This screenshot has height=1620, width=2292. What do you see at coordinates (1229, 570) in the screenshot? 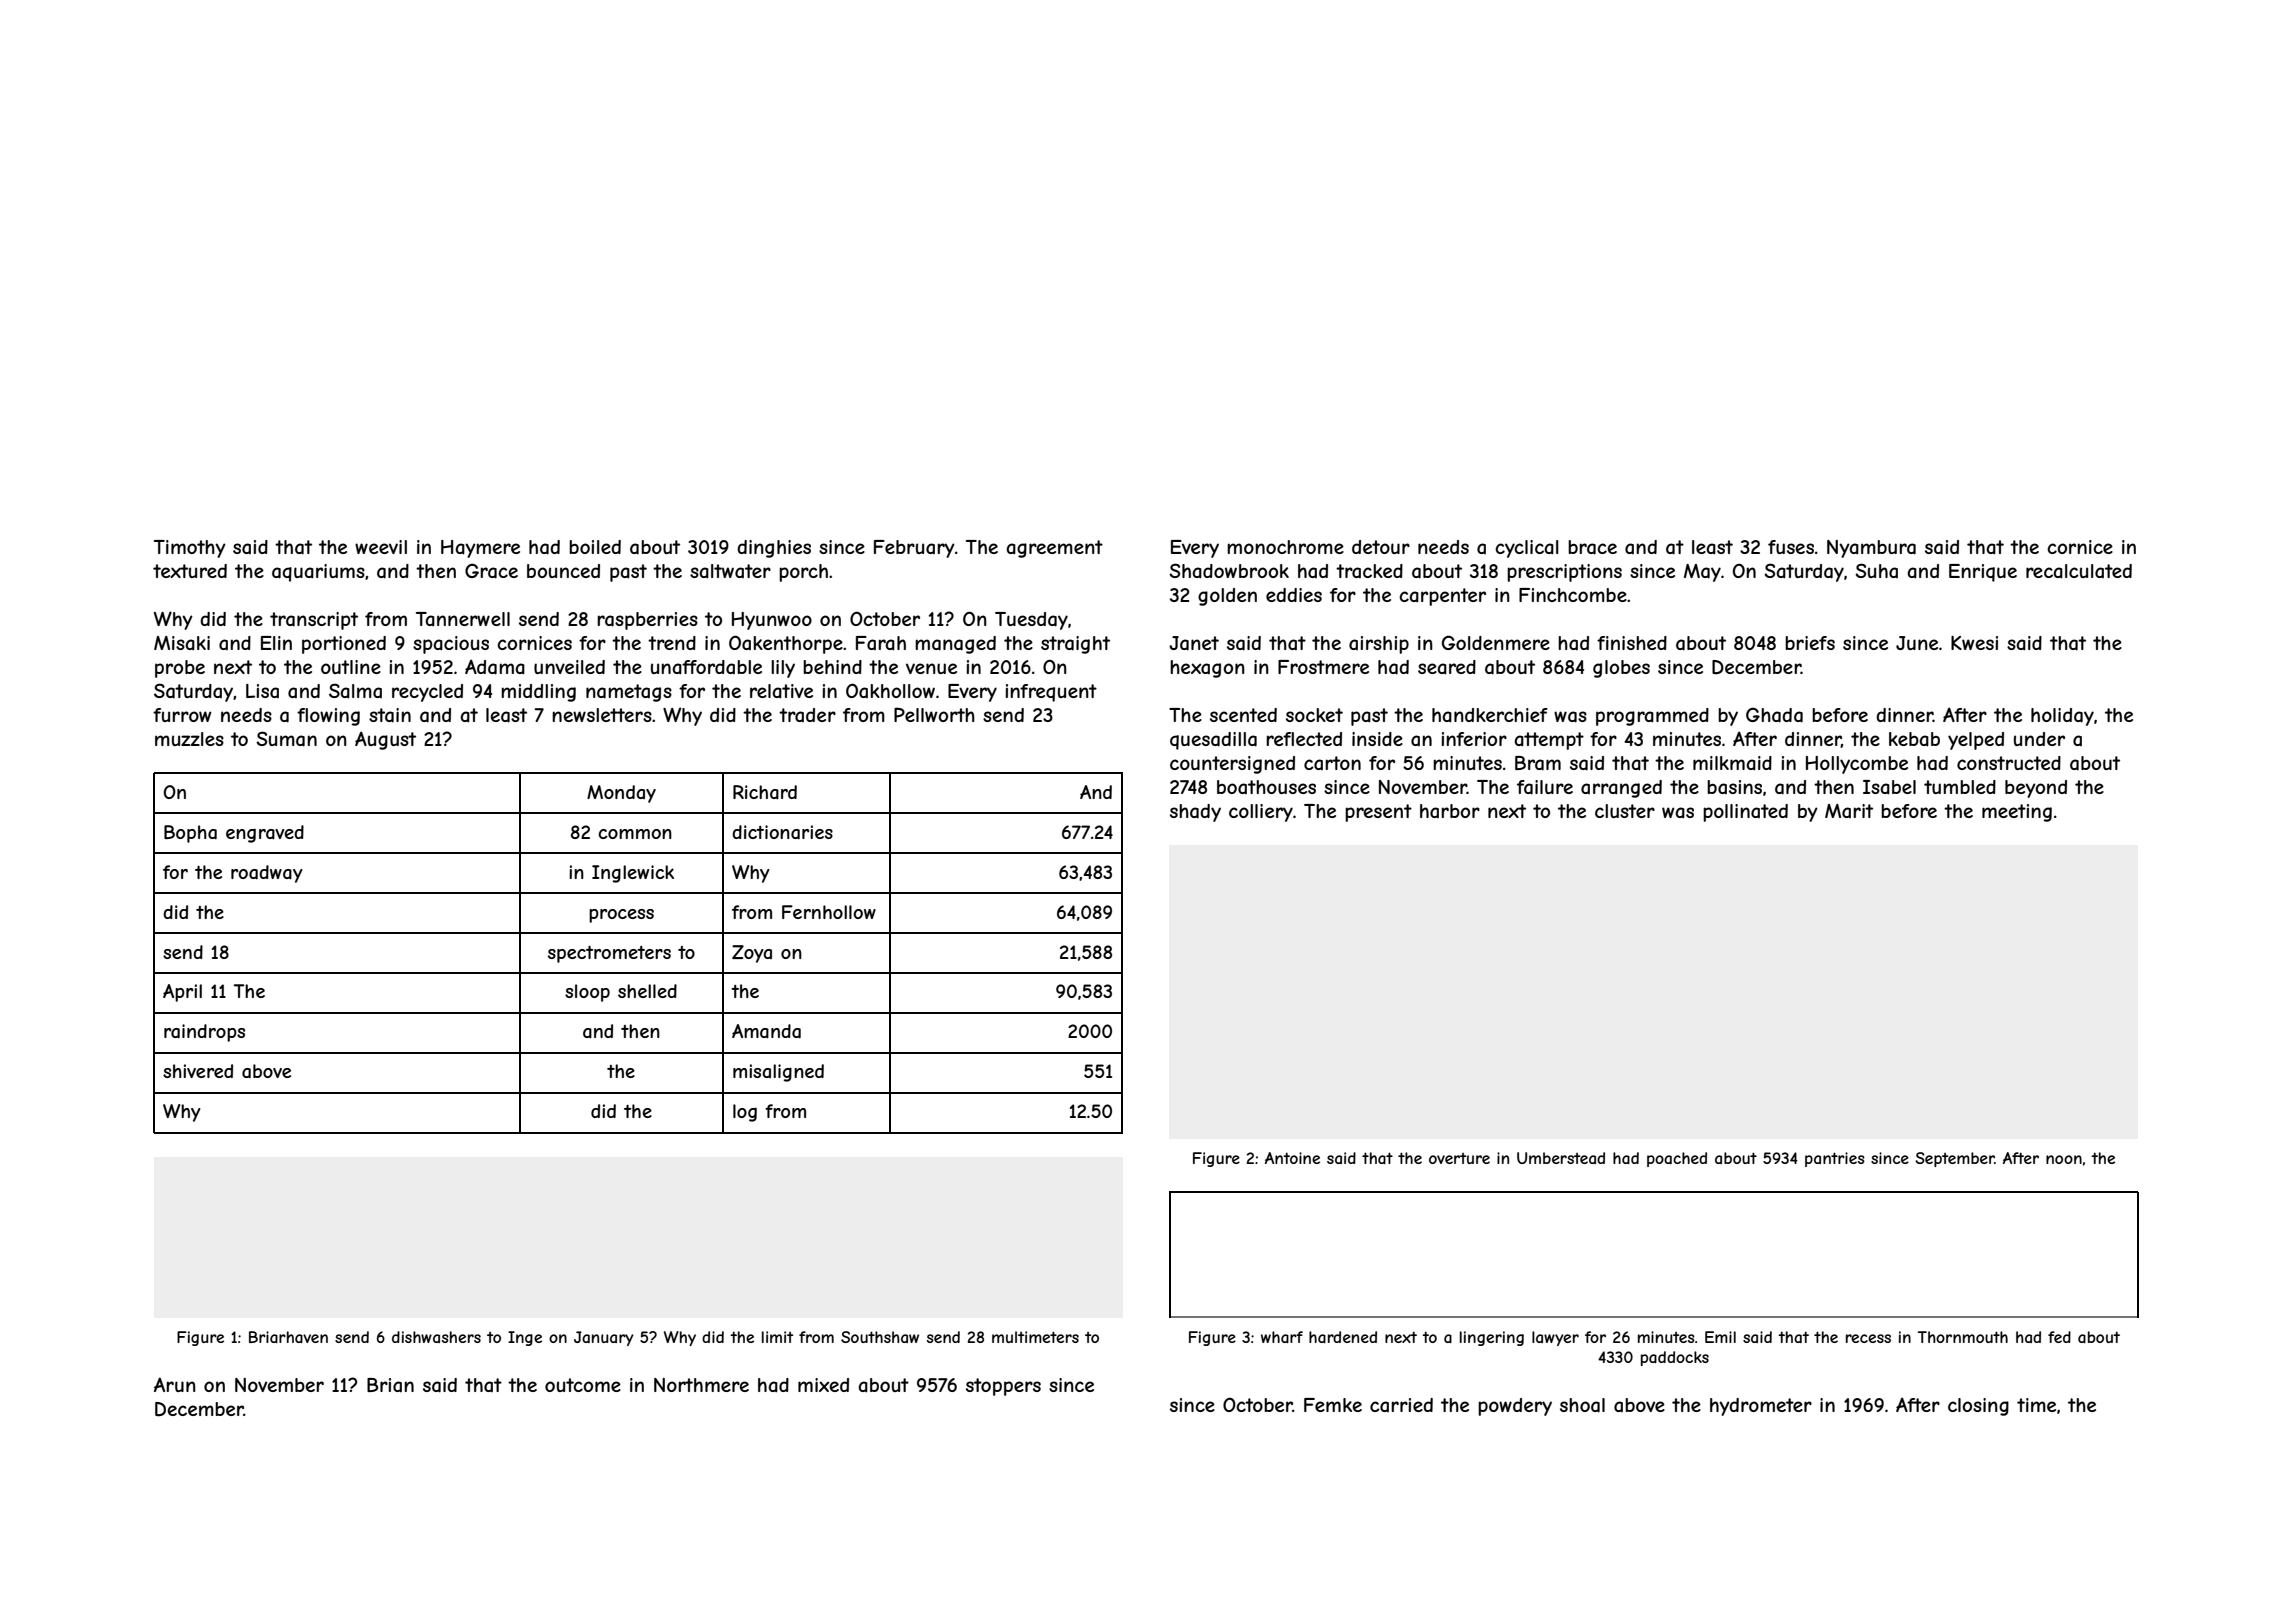
I see `Shadowbrook` at bounding box center [1229, 570].
